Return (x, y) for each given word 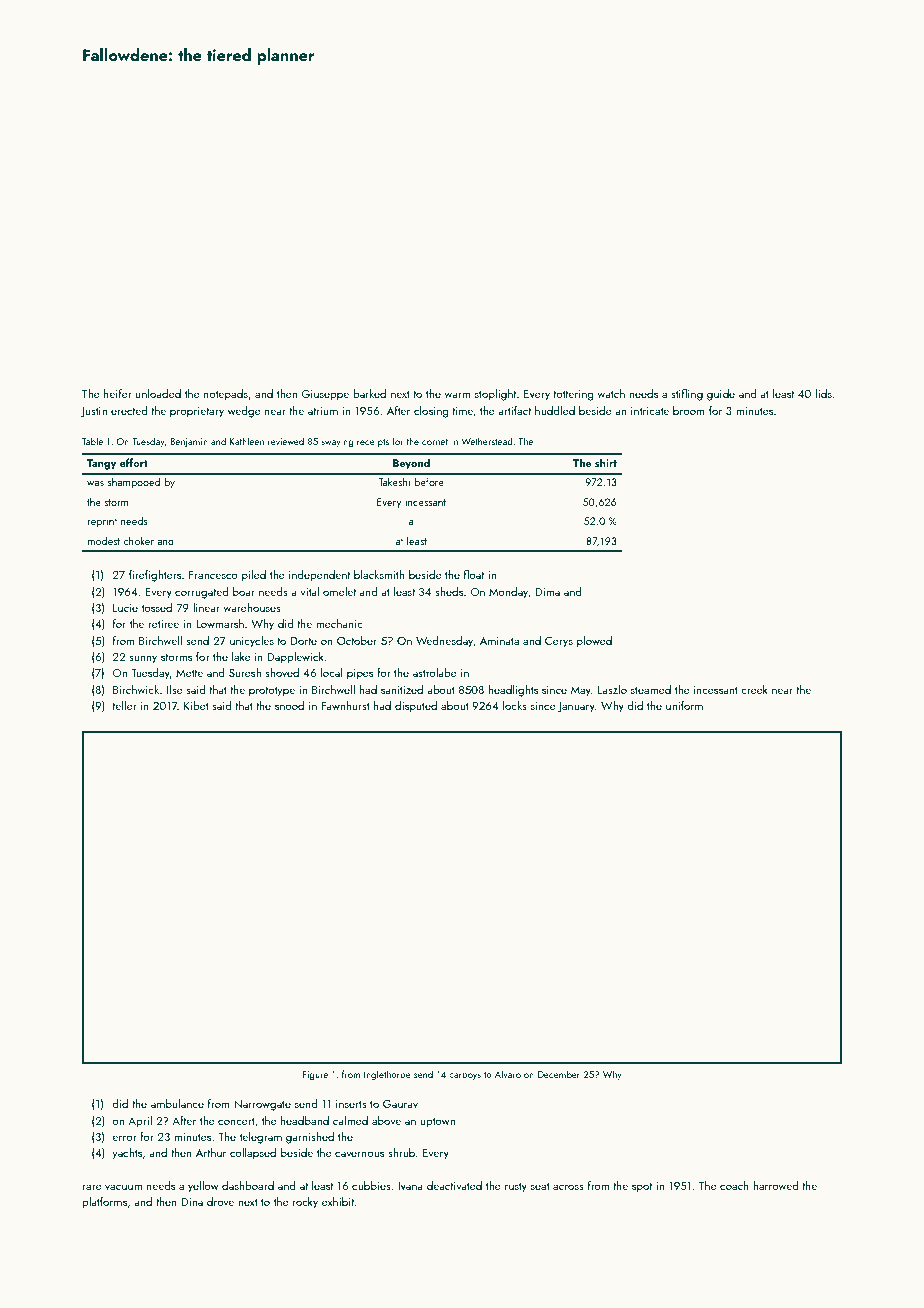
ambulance (177, 1103)
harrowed (776, 1185)
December (559, 1074)
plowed (594, 642)
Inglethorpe (387, 1075)
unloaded (158, 393)
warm (457, 395)
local (332, 672)
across (568, 1187)
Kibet (196, 705)
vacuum (123, 1187)
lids (824, 393)
